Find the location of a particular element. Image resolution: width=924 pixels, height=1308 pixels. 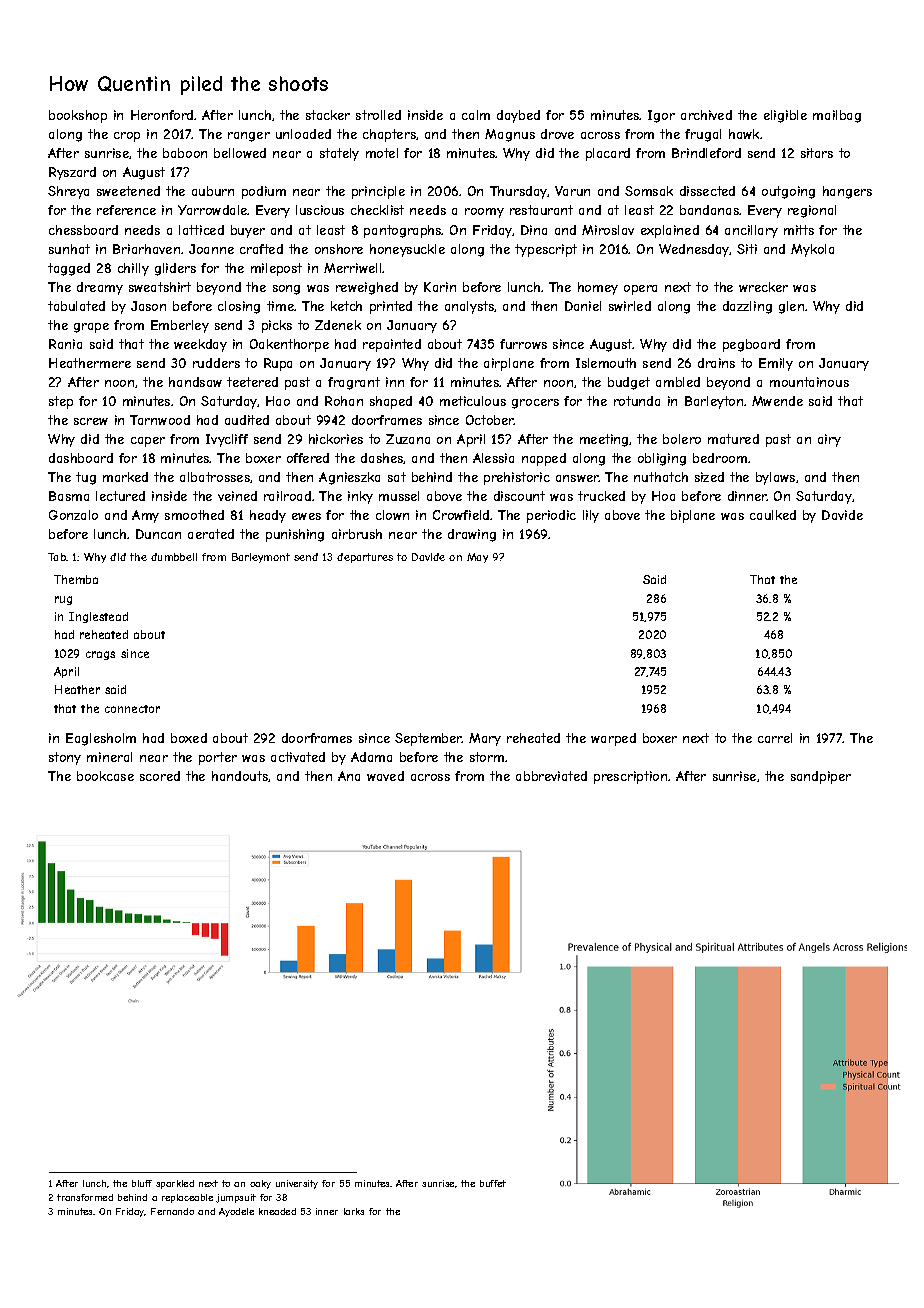

repainted is located at coordinates (392, 345).
